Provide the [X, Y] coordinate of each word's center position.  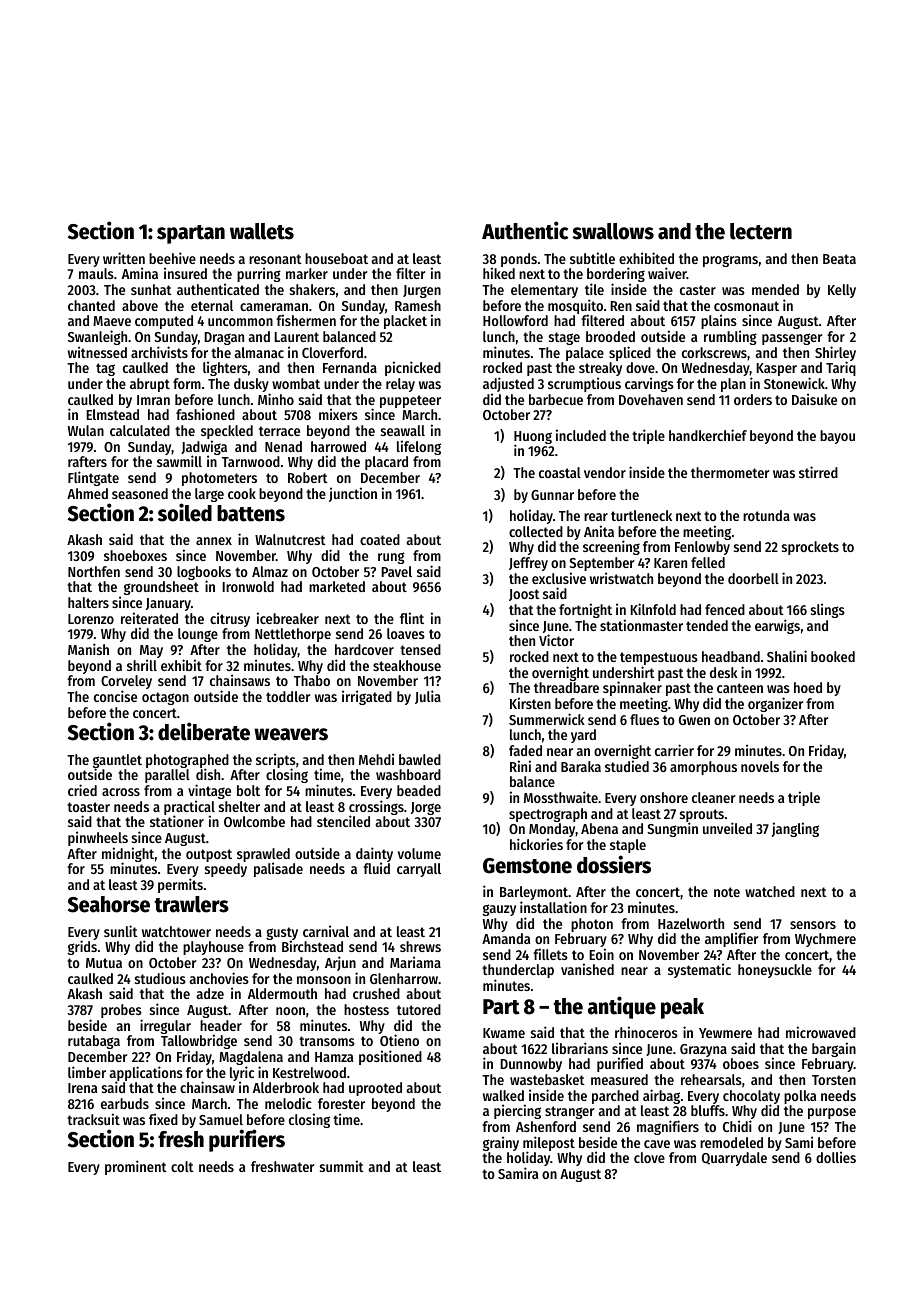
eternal [212, 305]
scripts [276, 761]
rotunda [766, 515]
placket [405, 322]
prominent [136, 1167]
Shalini [787, 656]
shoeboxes [135, 555]
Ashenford [546, 1126]
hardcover [364, 649]
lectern [761, 231]
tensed [420, 649]
